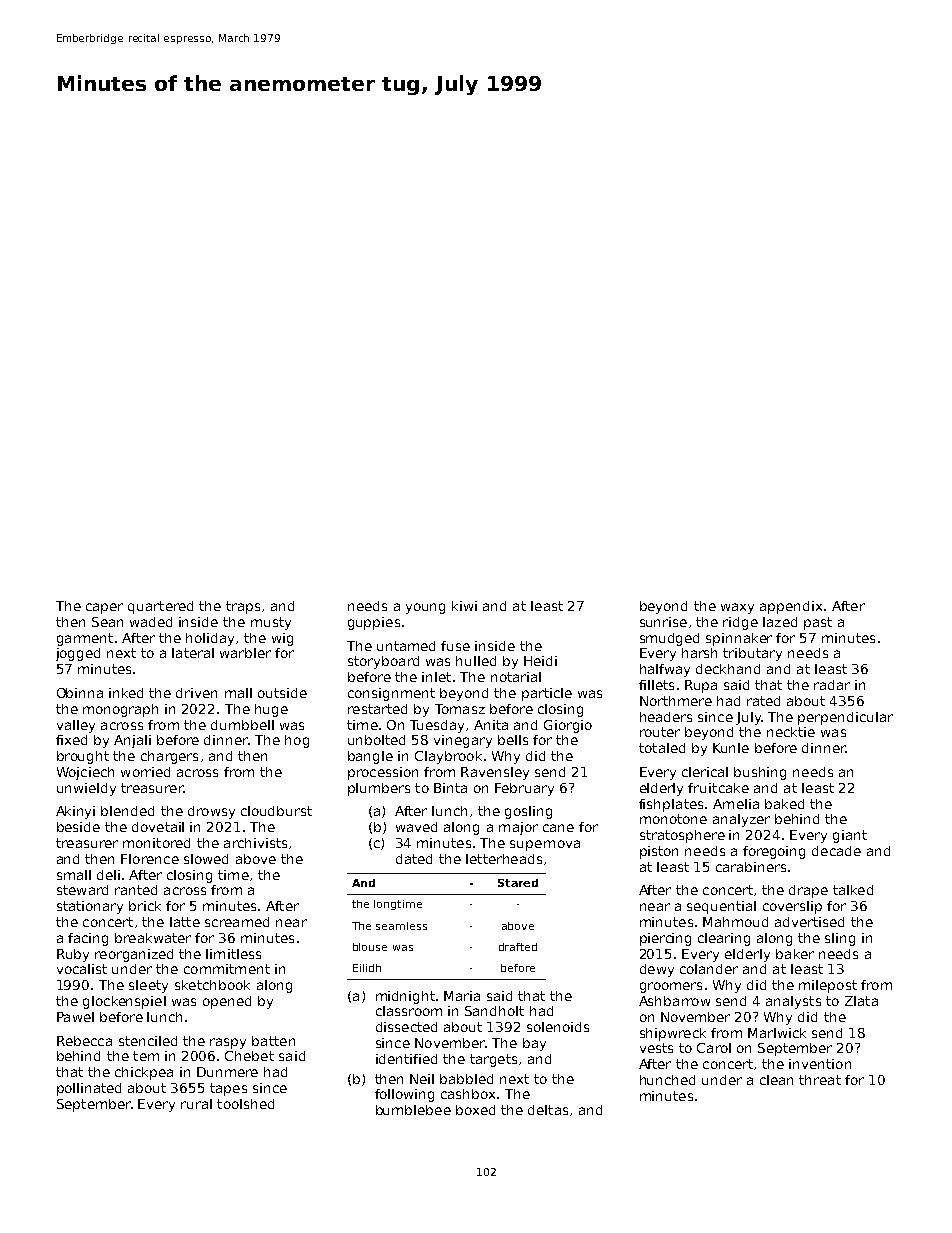 The width and height of the screenshot is (952, 1233). Describe the element at coordinates (818, 623) in the screenshot. I see `past` at that location.
